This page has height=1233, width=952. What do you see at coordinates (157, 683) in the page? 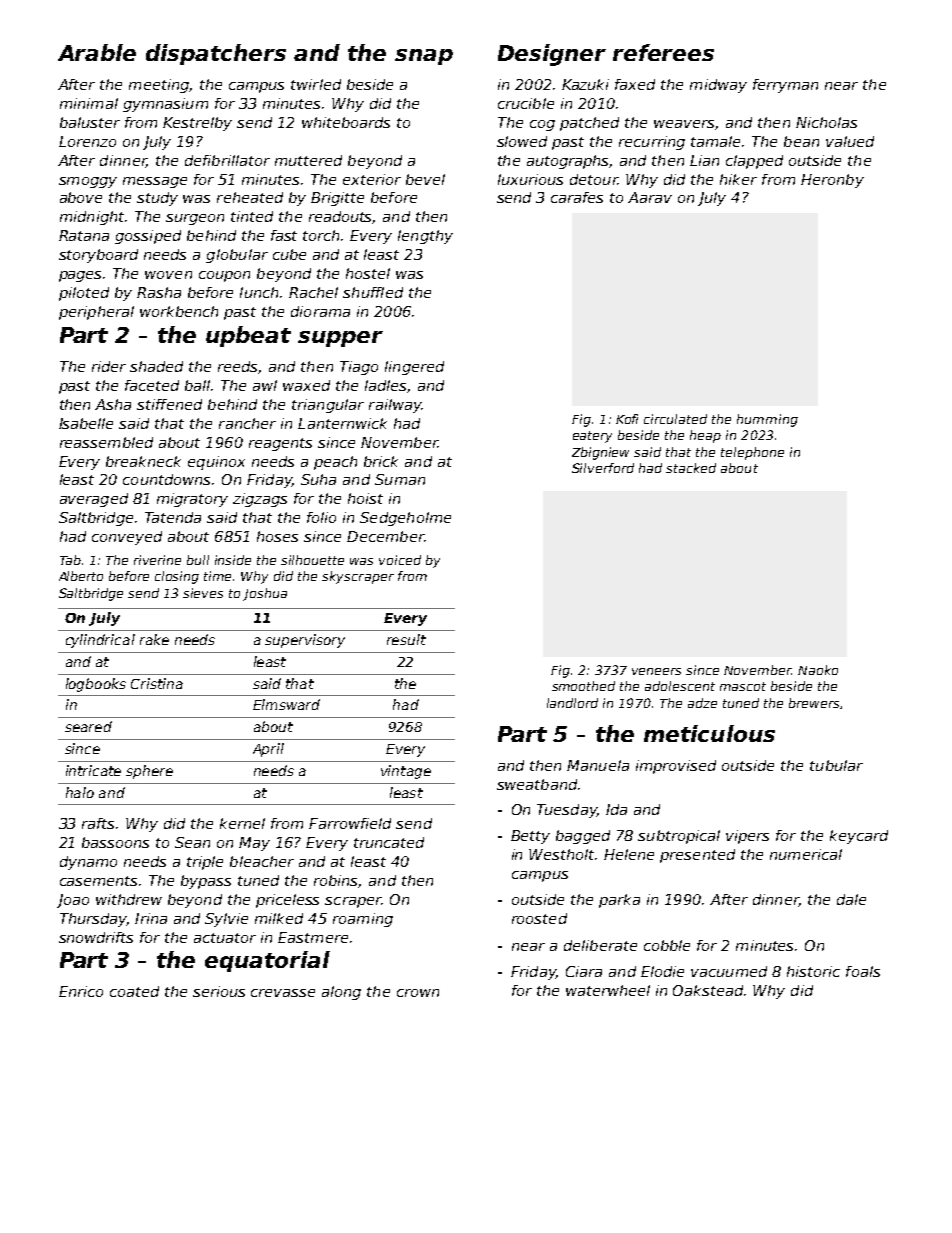
I see `Cristina` at bounding box center [157, 683].
